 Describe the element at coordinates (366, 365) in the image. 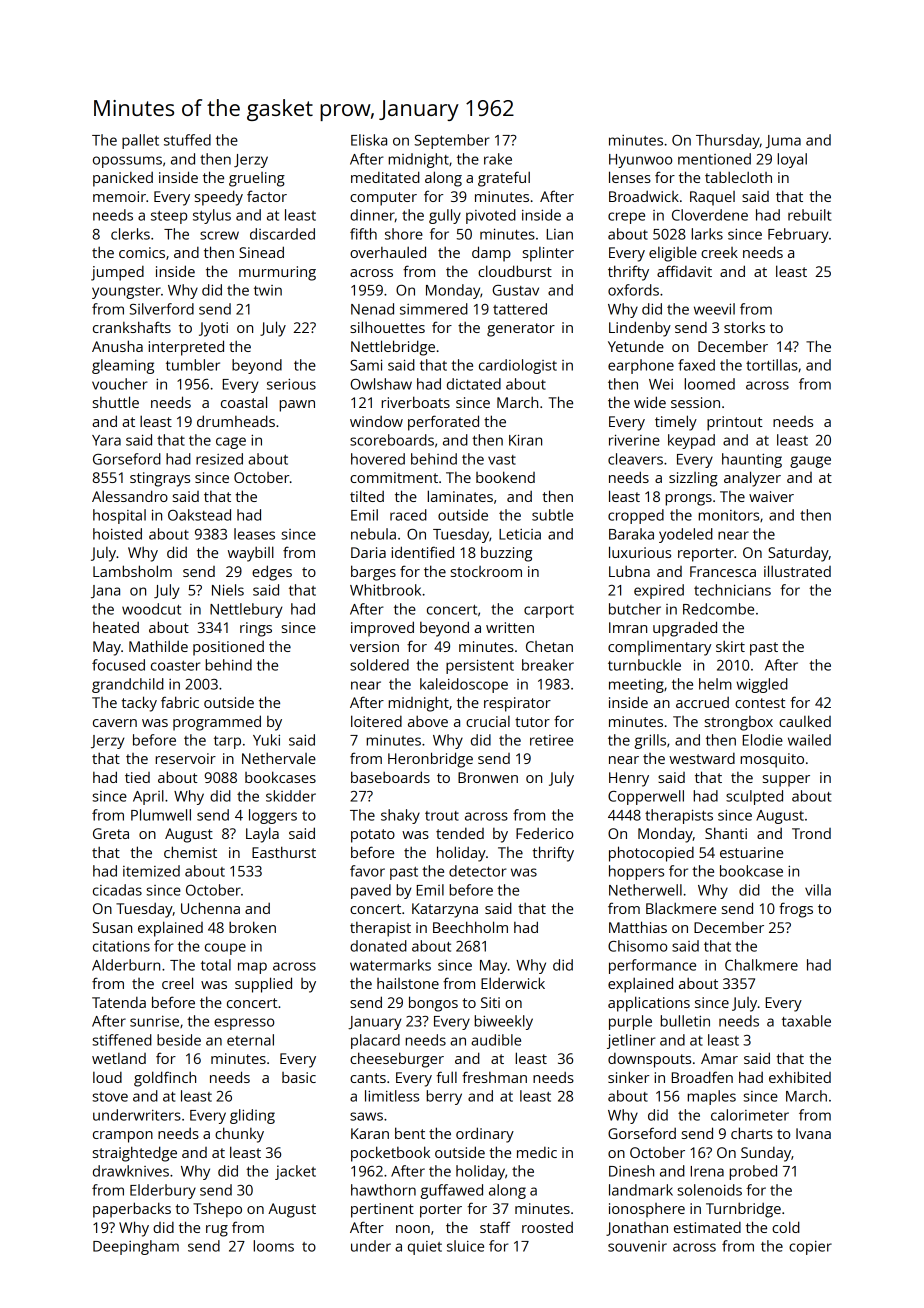

I see `Sami` at that location.
